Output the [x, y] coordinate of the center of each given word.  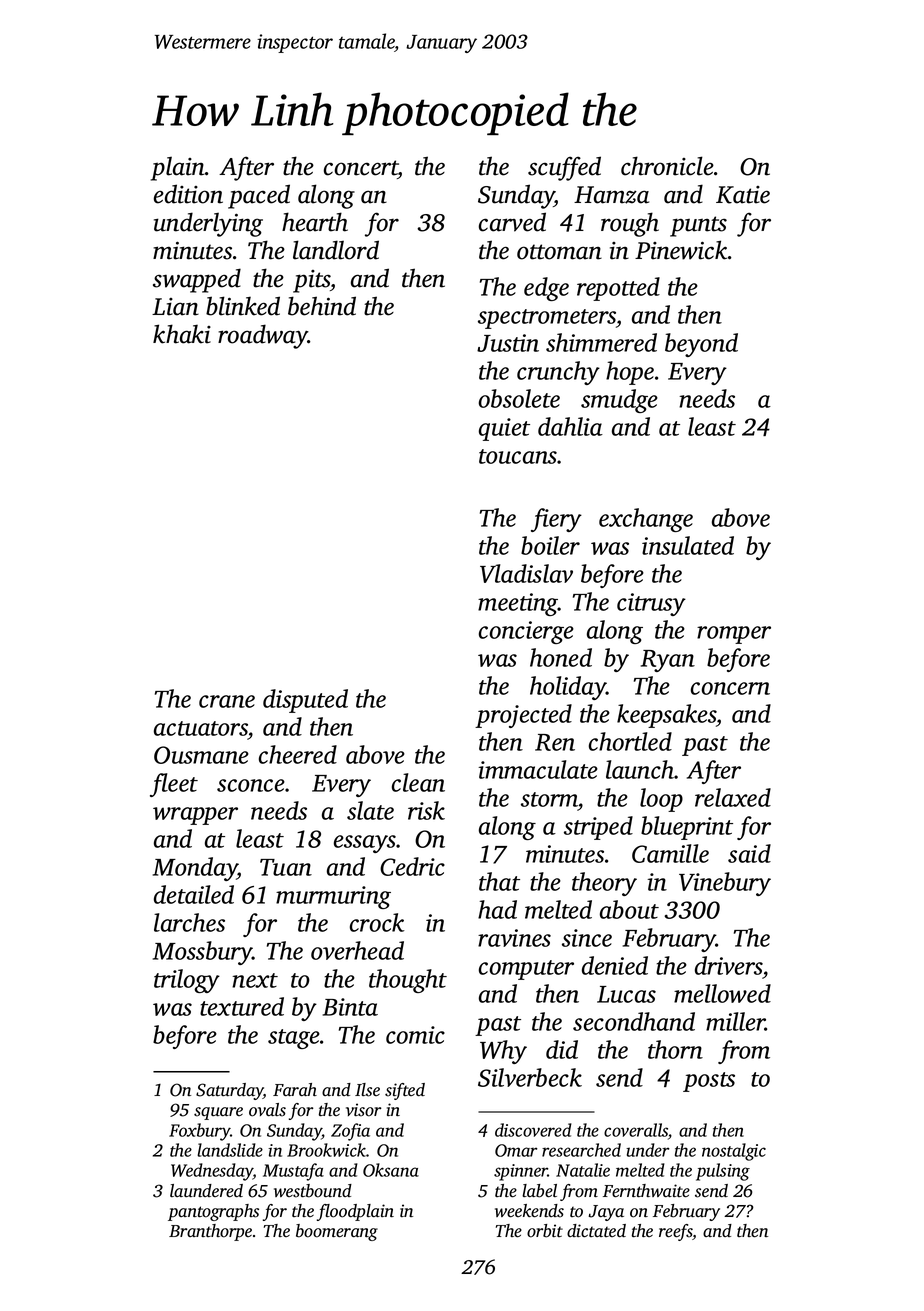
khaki [182, 334]
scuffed [564, 168]
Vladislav [526, 573]
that [499, 881]
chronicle [667, 166]
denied [615, 965]
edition [188, 194]
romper [734, 635]
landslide [230, 1150]
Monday [195, 869]
